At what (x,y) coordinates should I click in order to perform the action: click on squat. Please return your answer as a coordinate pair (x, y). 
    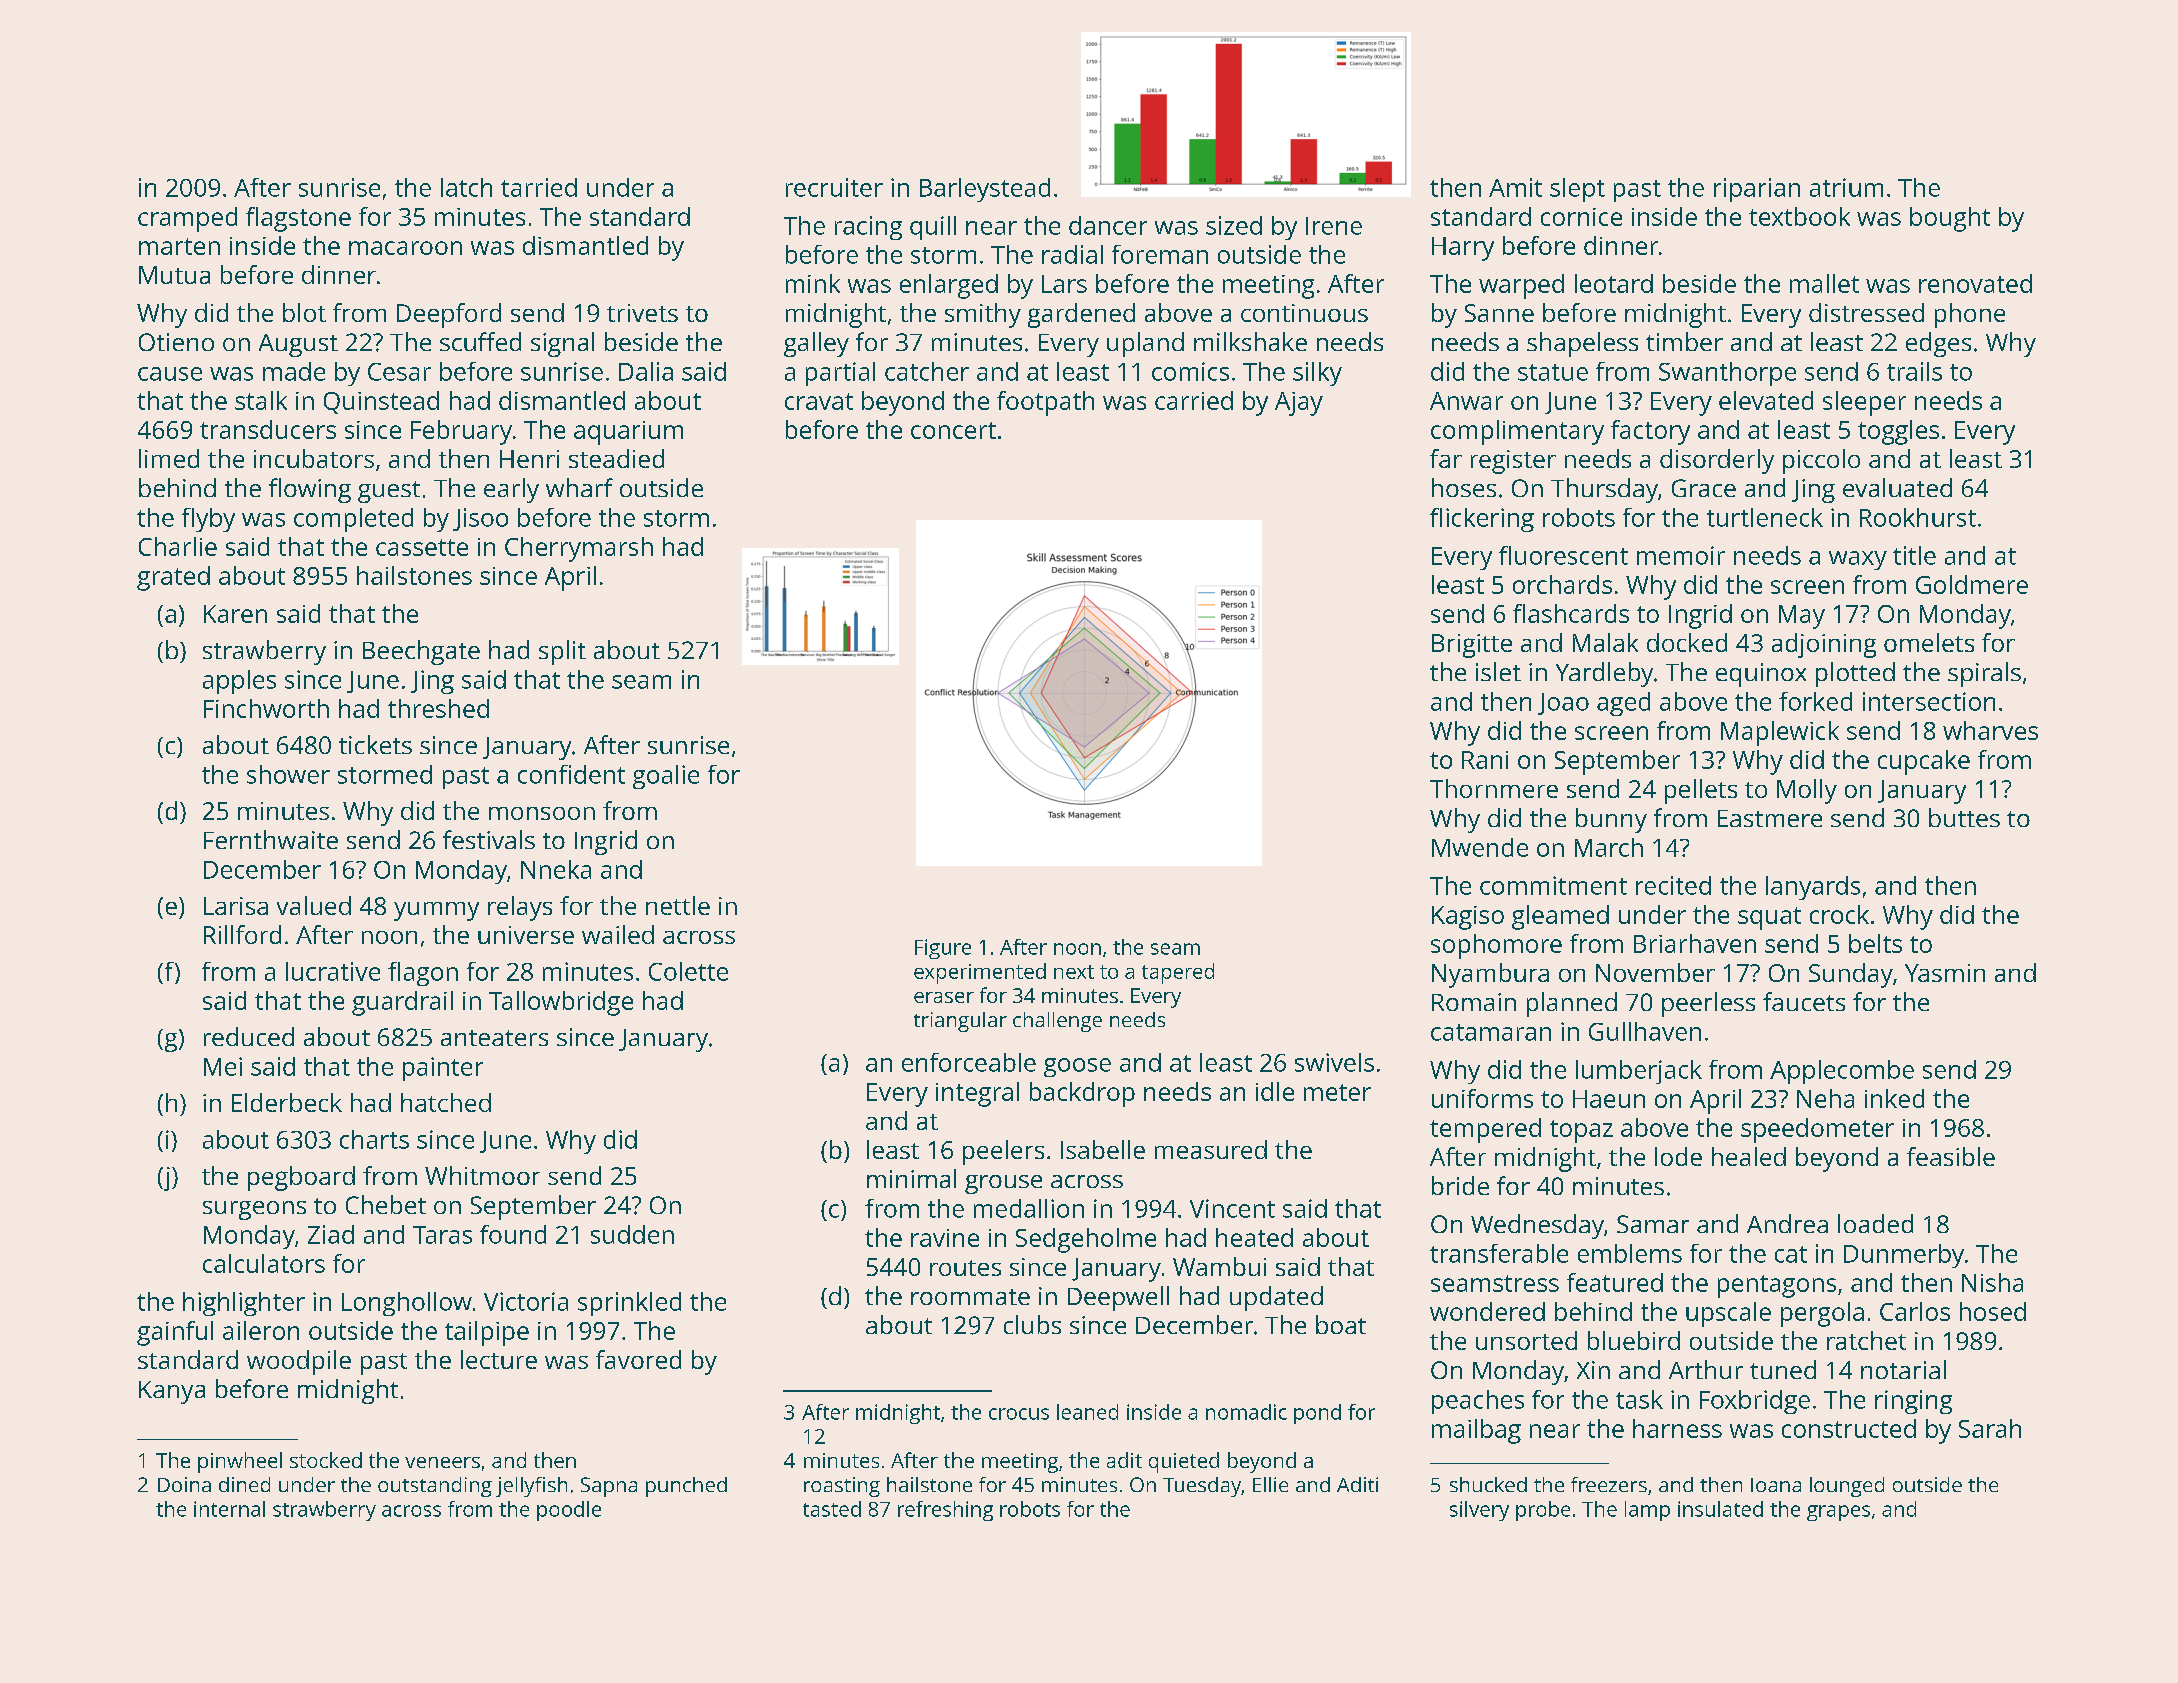
    Looking at the image, I should click on (1769, 918).
